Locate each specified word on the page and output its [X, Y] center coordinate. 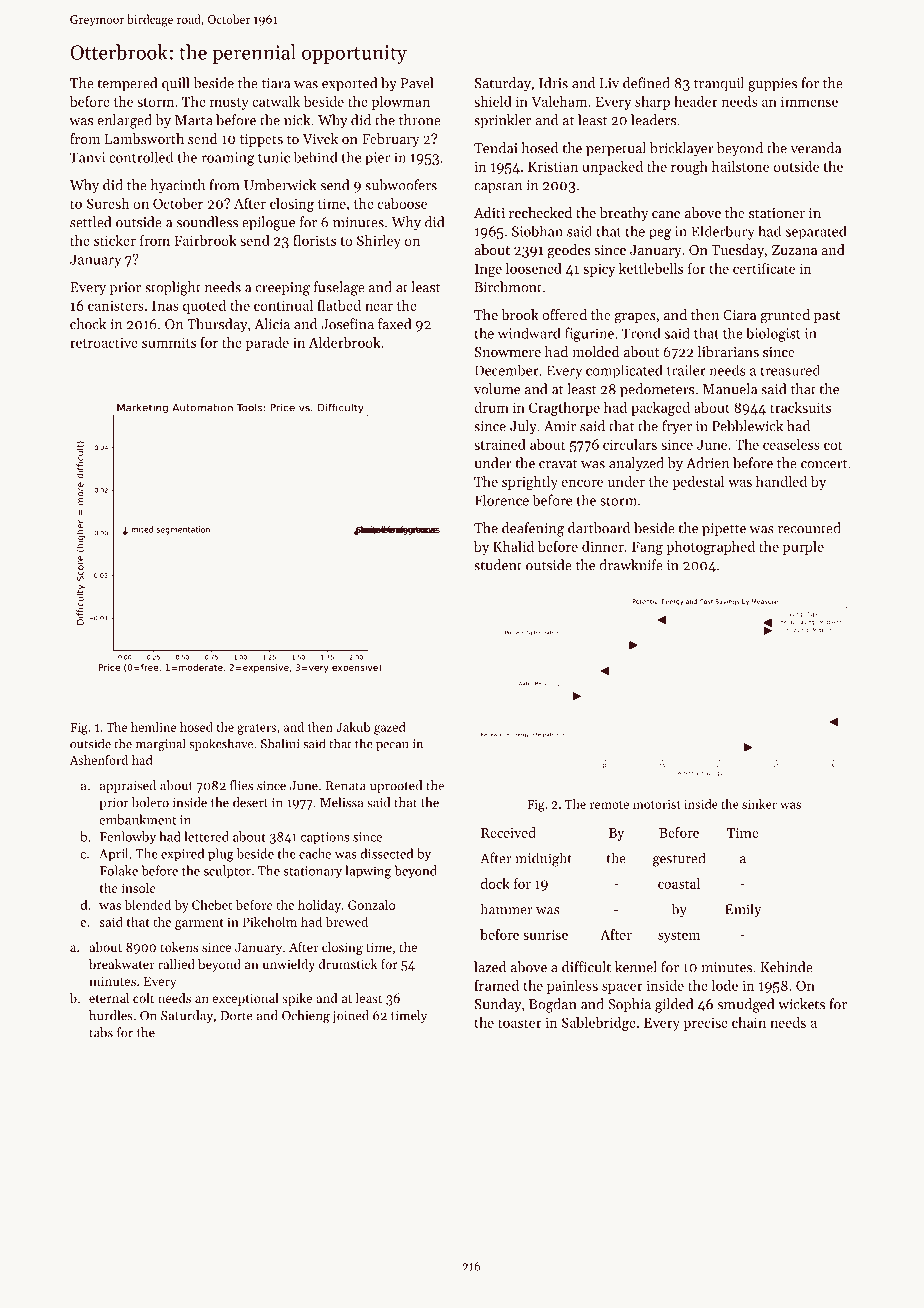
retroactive [104, 343]
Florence [502, 500]
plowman [401, 103]
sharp [652, 103]
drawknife [631, 565]
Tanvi [87, 157]
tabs [101, 1032]
